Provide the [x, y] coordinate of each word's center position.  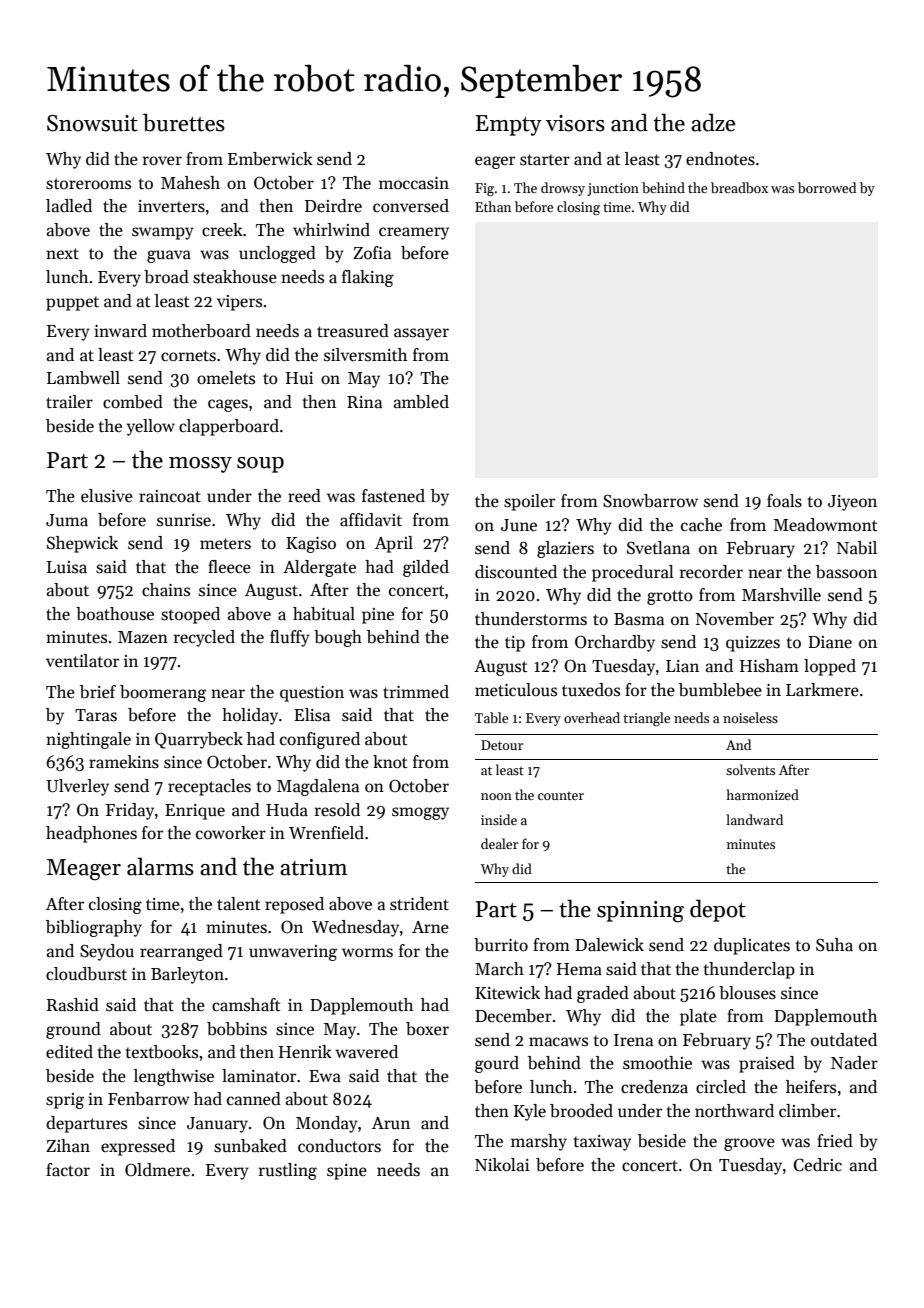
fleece [229, 567]
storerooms [88, 184]
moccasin [414, 183]
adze [713, 122]
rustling [288, 1171]
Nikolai [502, 1165]
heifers [811, 1087]
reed [304, 496]
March [499, 969]
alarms [160, 866]
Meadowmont [825, 525]
